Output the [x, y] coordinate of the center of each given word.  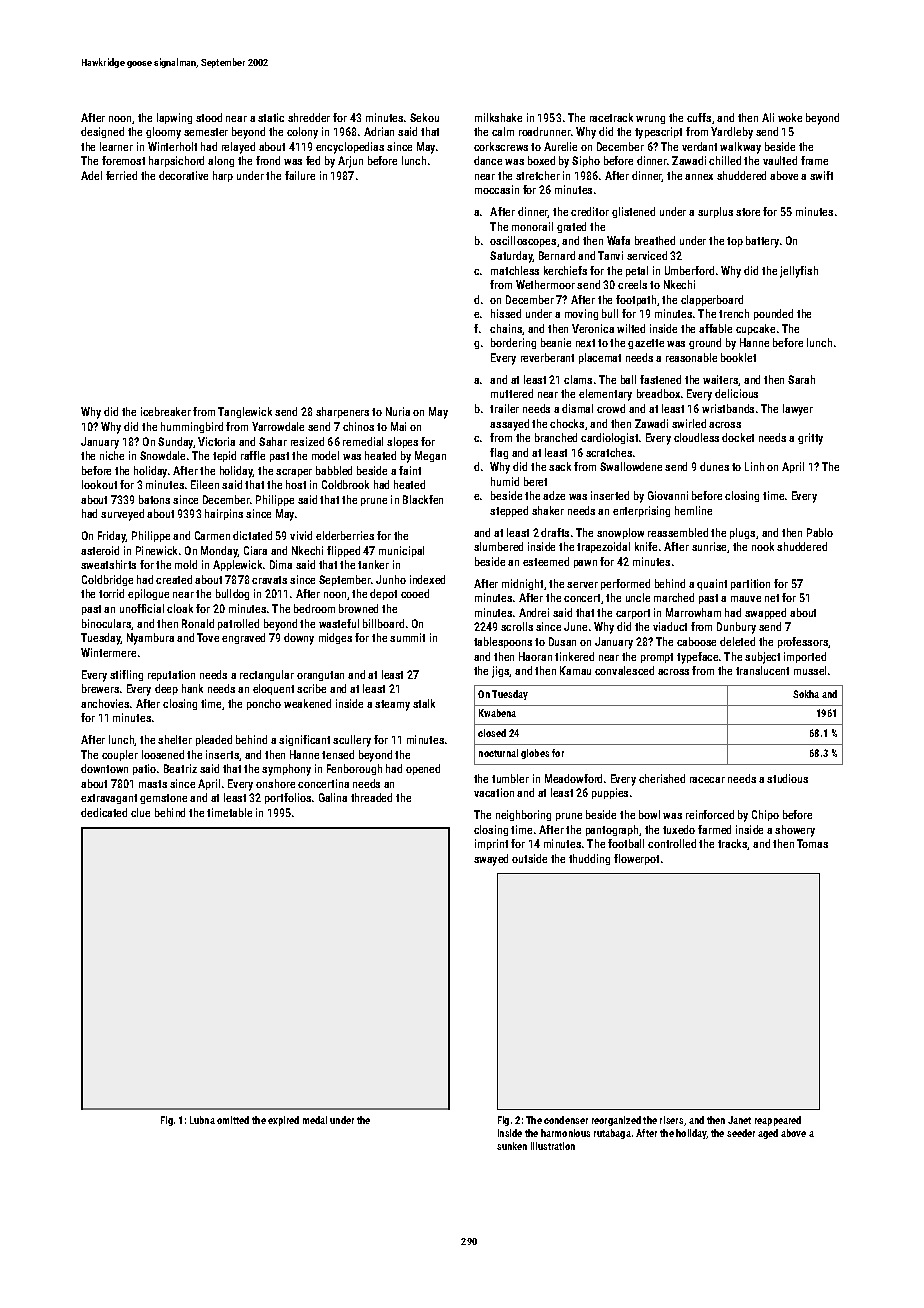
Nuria [398, 411]
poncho [264, 704]
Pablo [820, 532]
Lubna [202, 1120]
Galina [333, 797]
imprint [491, 844]
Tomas [812, 843]
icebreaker [166, 411]
